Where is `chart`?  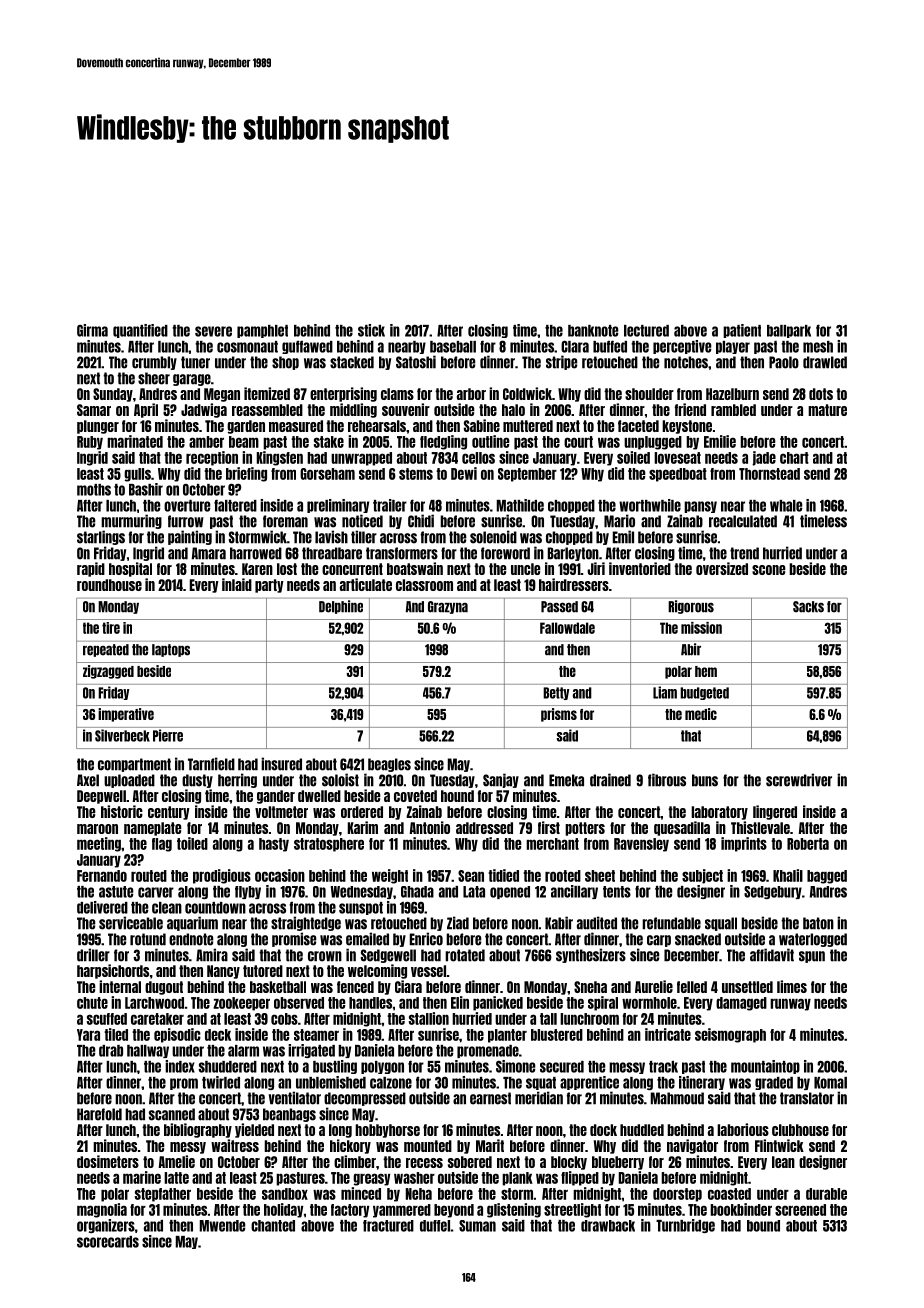 chart is located at coordinates (794, 458).
